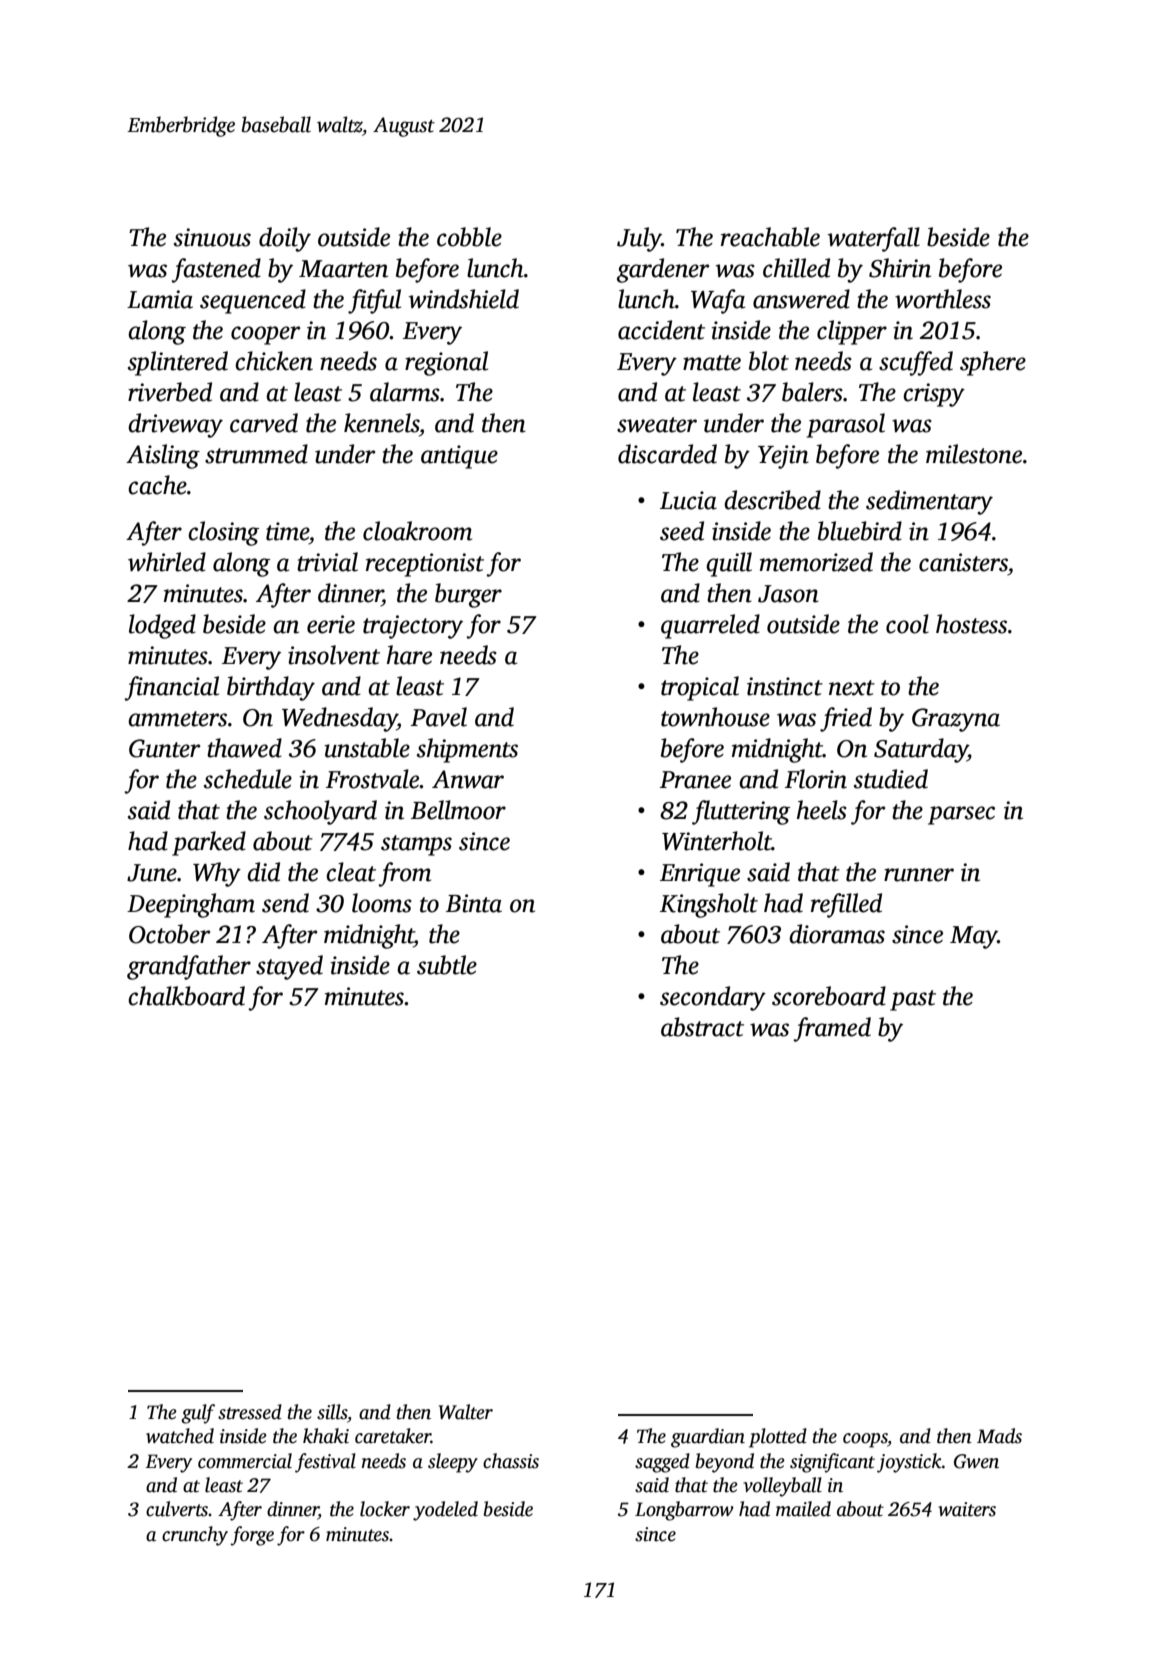 Image resolution: width=1165 pixels, height=1654 pixels. What do you see at coordinates (425, 565) in the document?
I see `receptionist` at bounding box center [425, 565].
